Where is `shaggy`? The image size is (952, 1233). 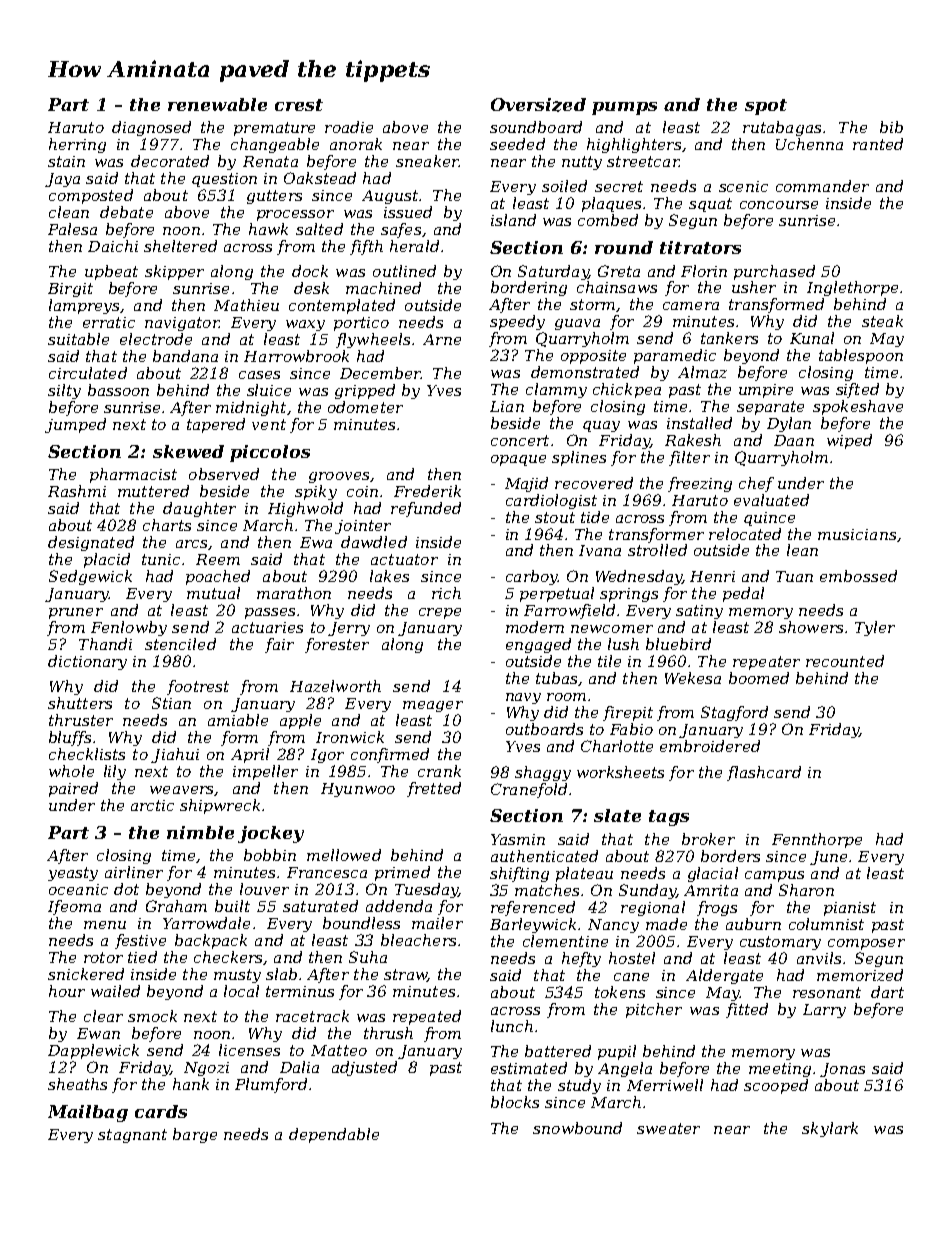 shaggy is located at coordinates (543, 773).
